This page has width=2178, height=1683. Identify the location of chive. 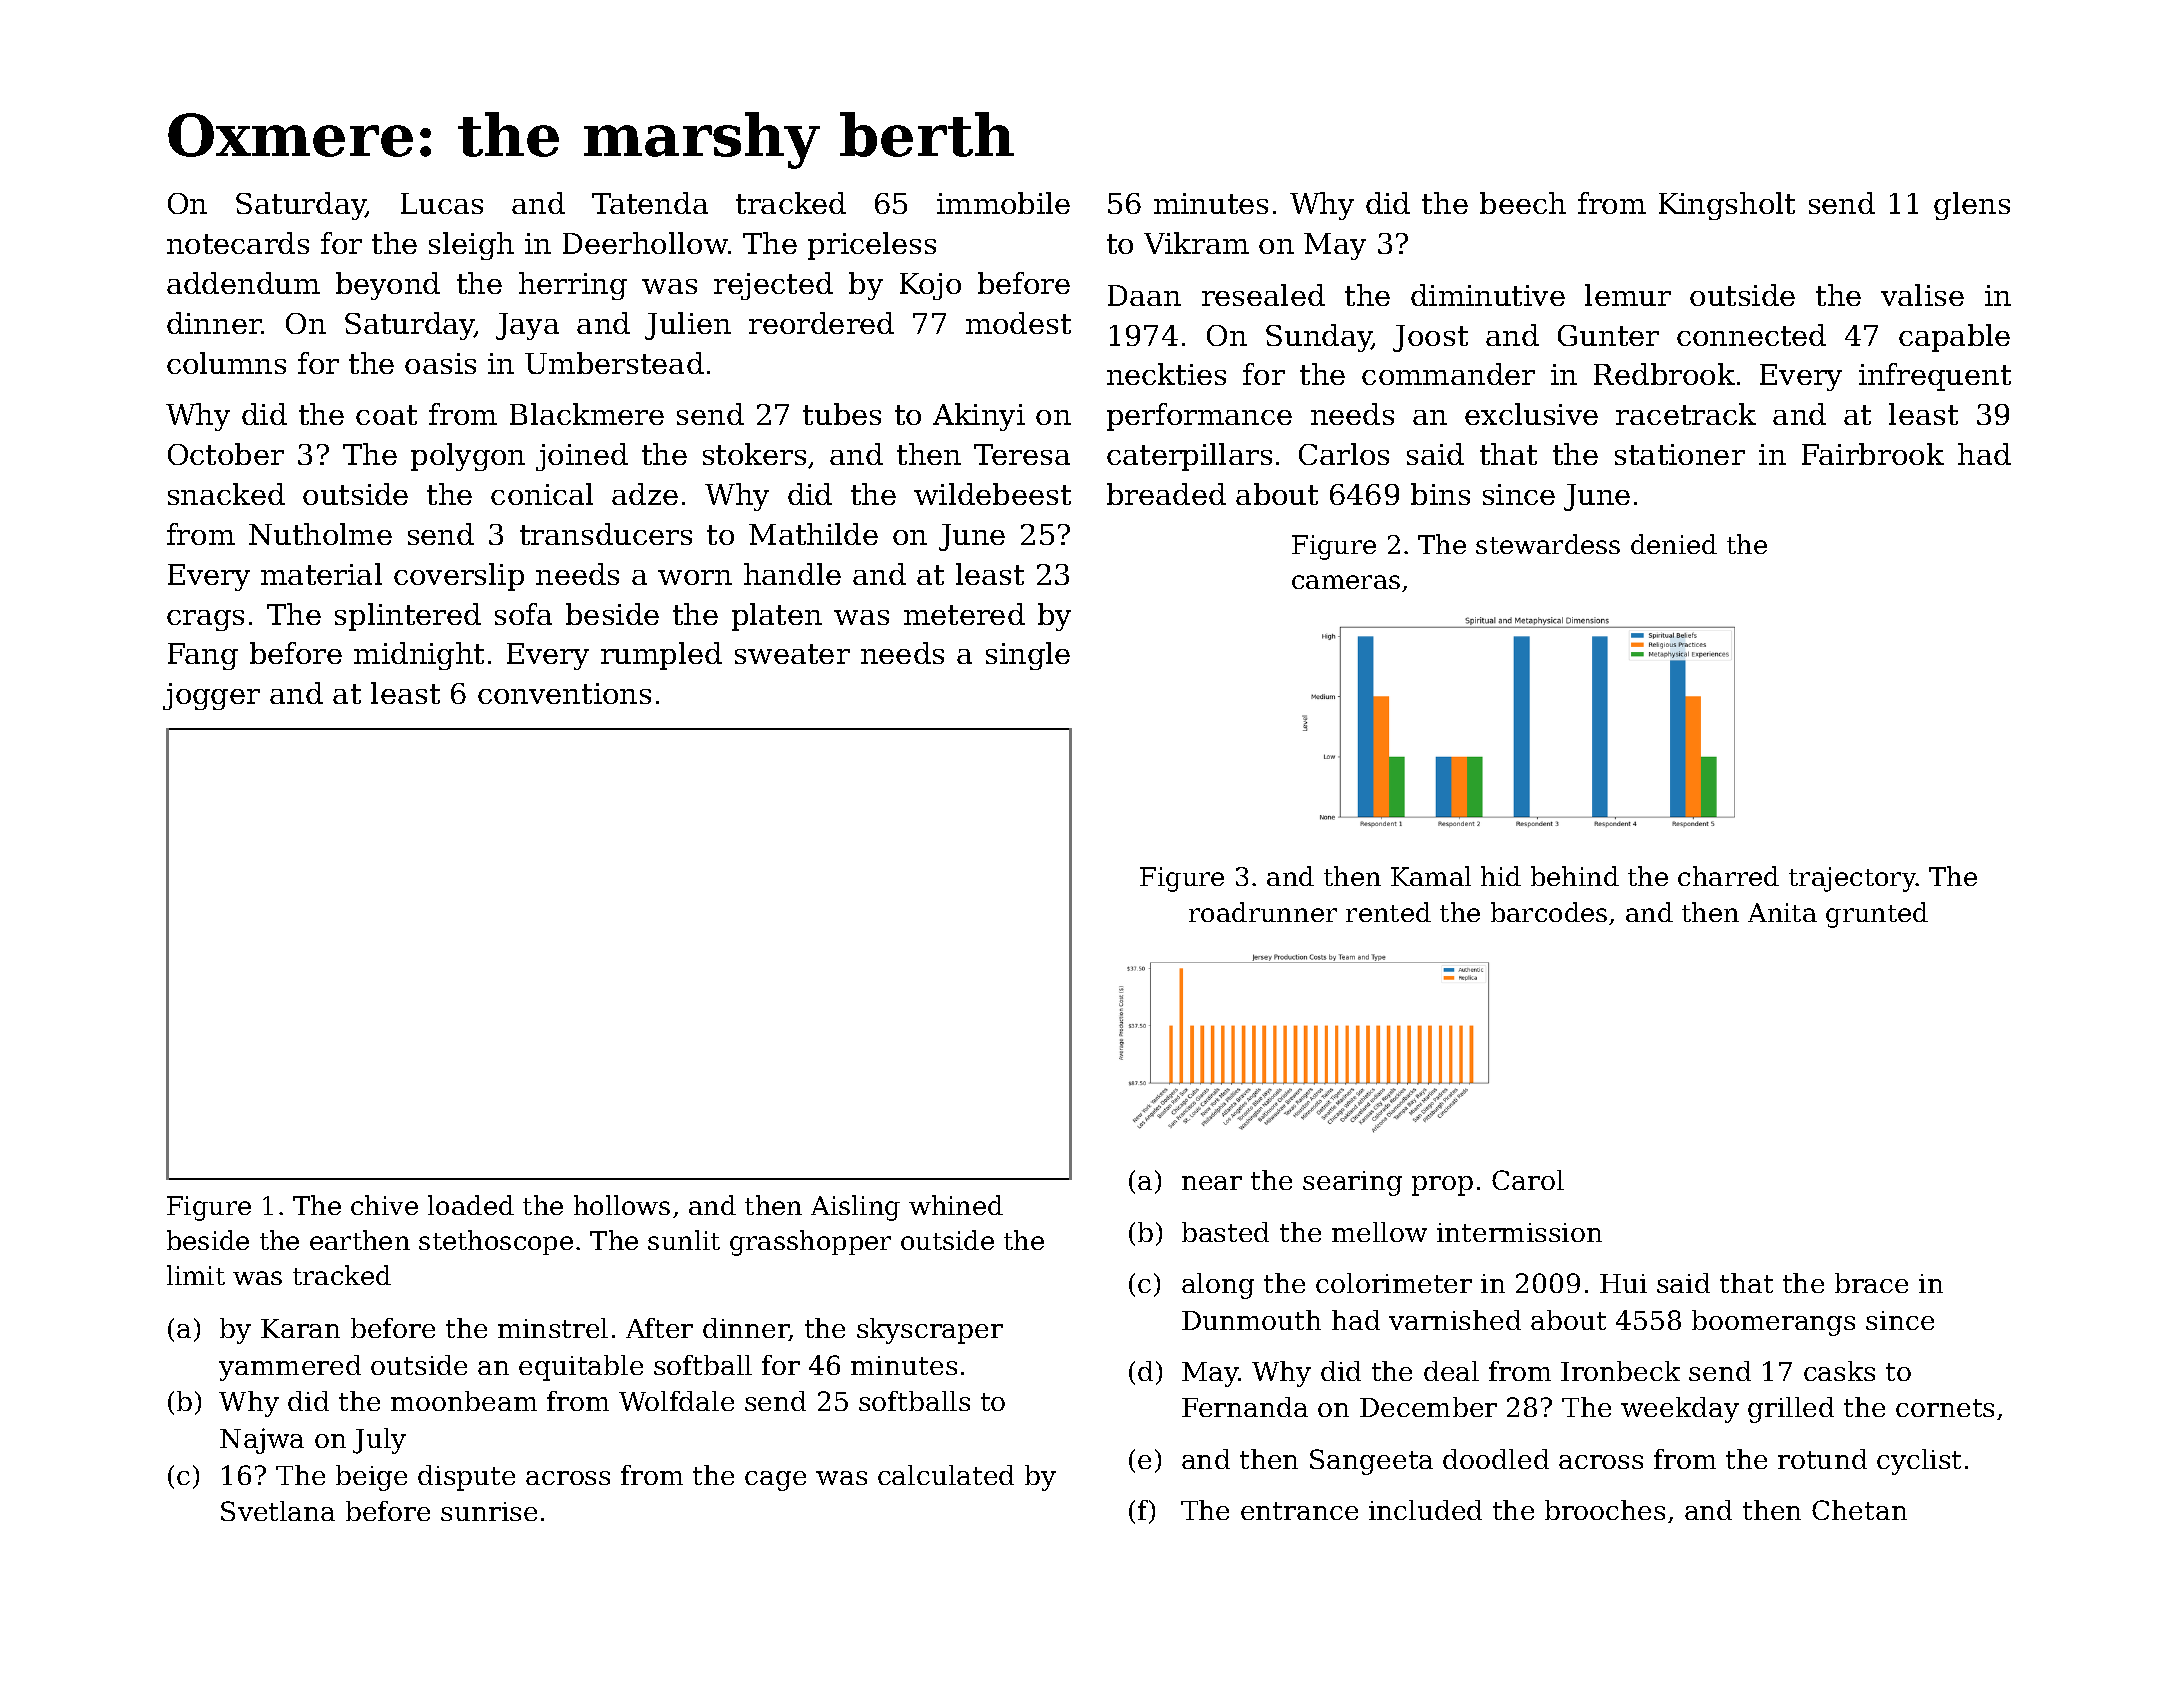
(384, 1205).
